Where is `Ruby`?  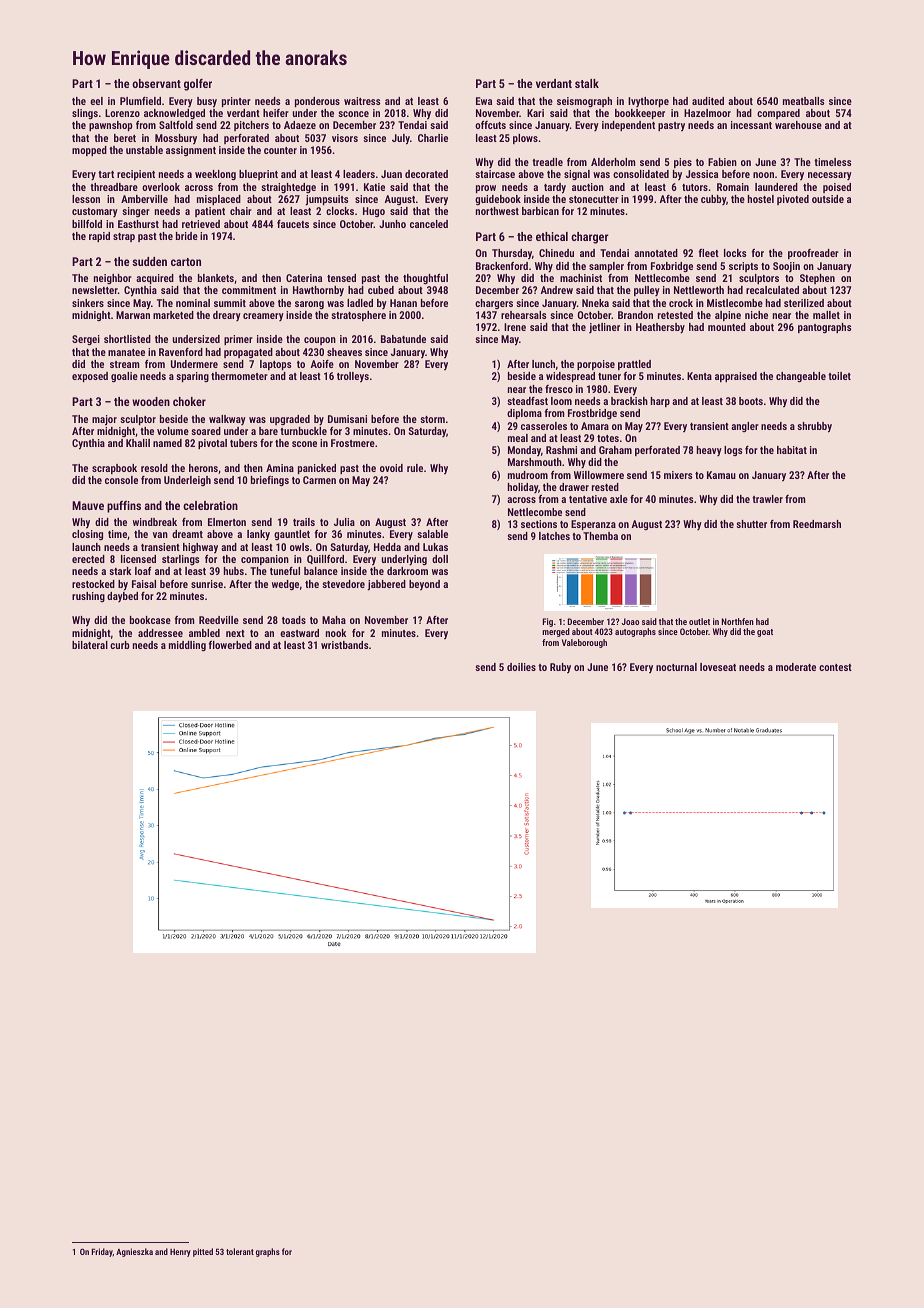 Ruby is located at coordinates (560, 668).
